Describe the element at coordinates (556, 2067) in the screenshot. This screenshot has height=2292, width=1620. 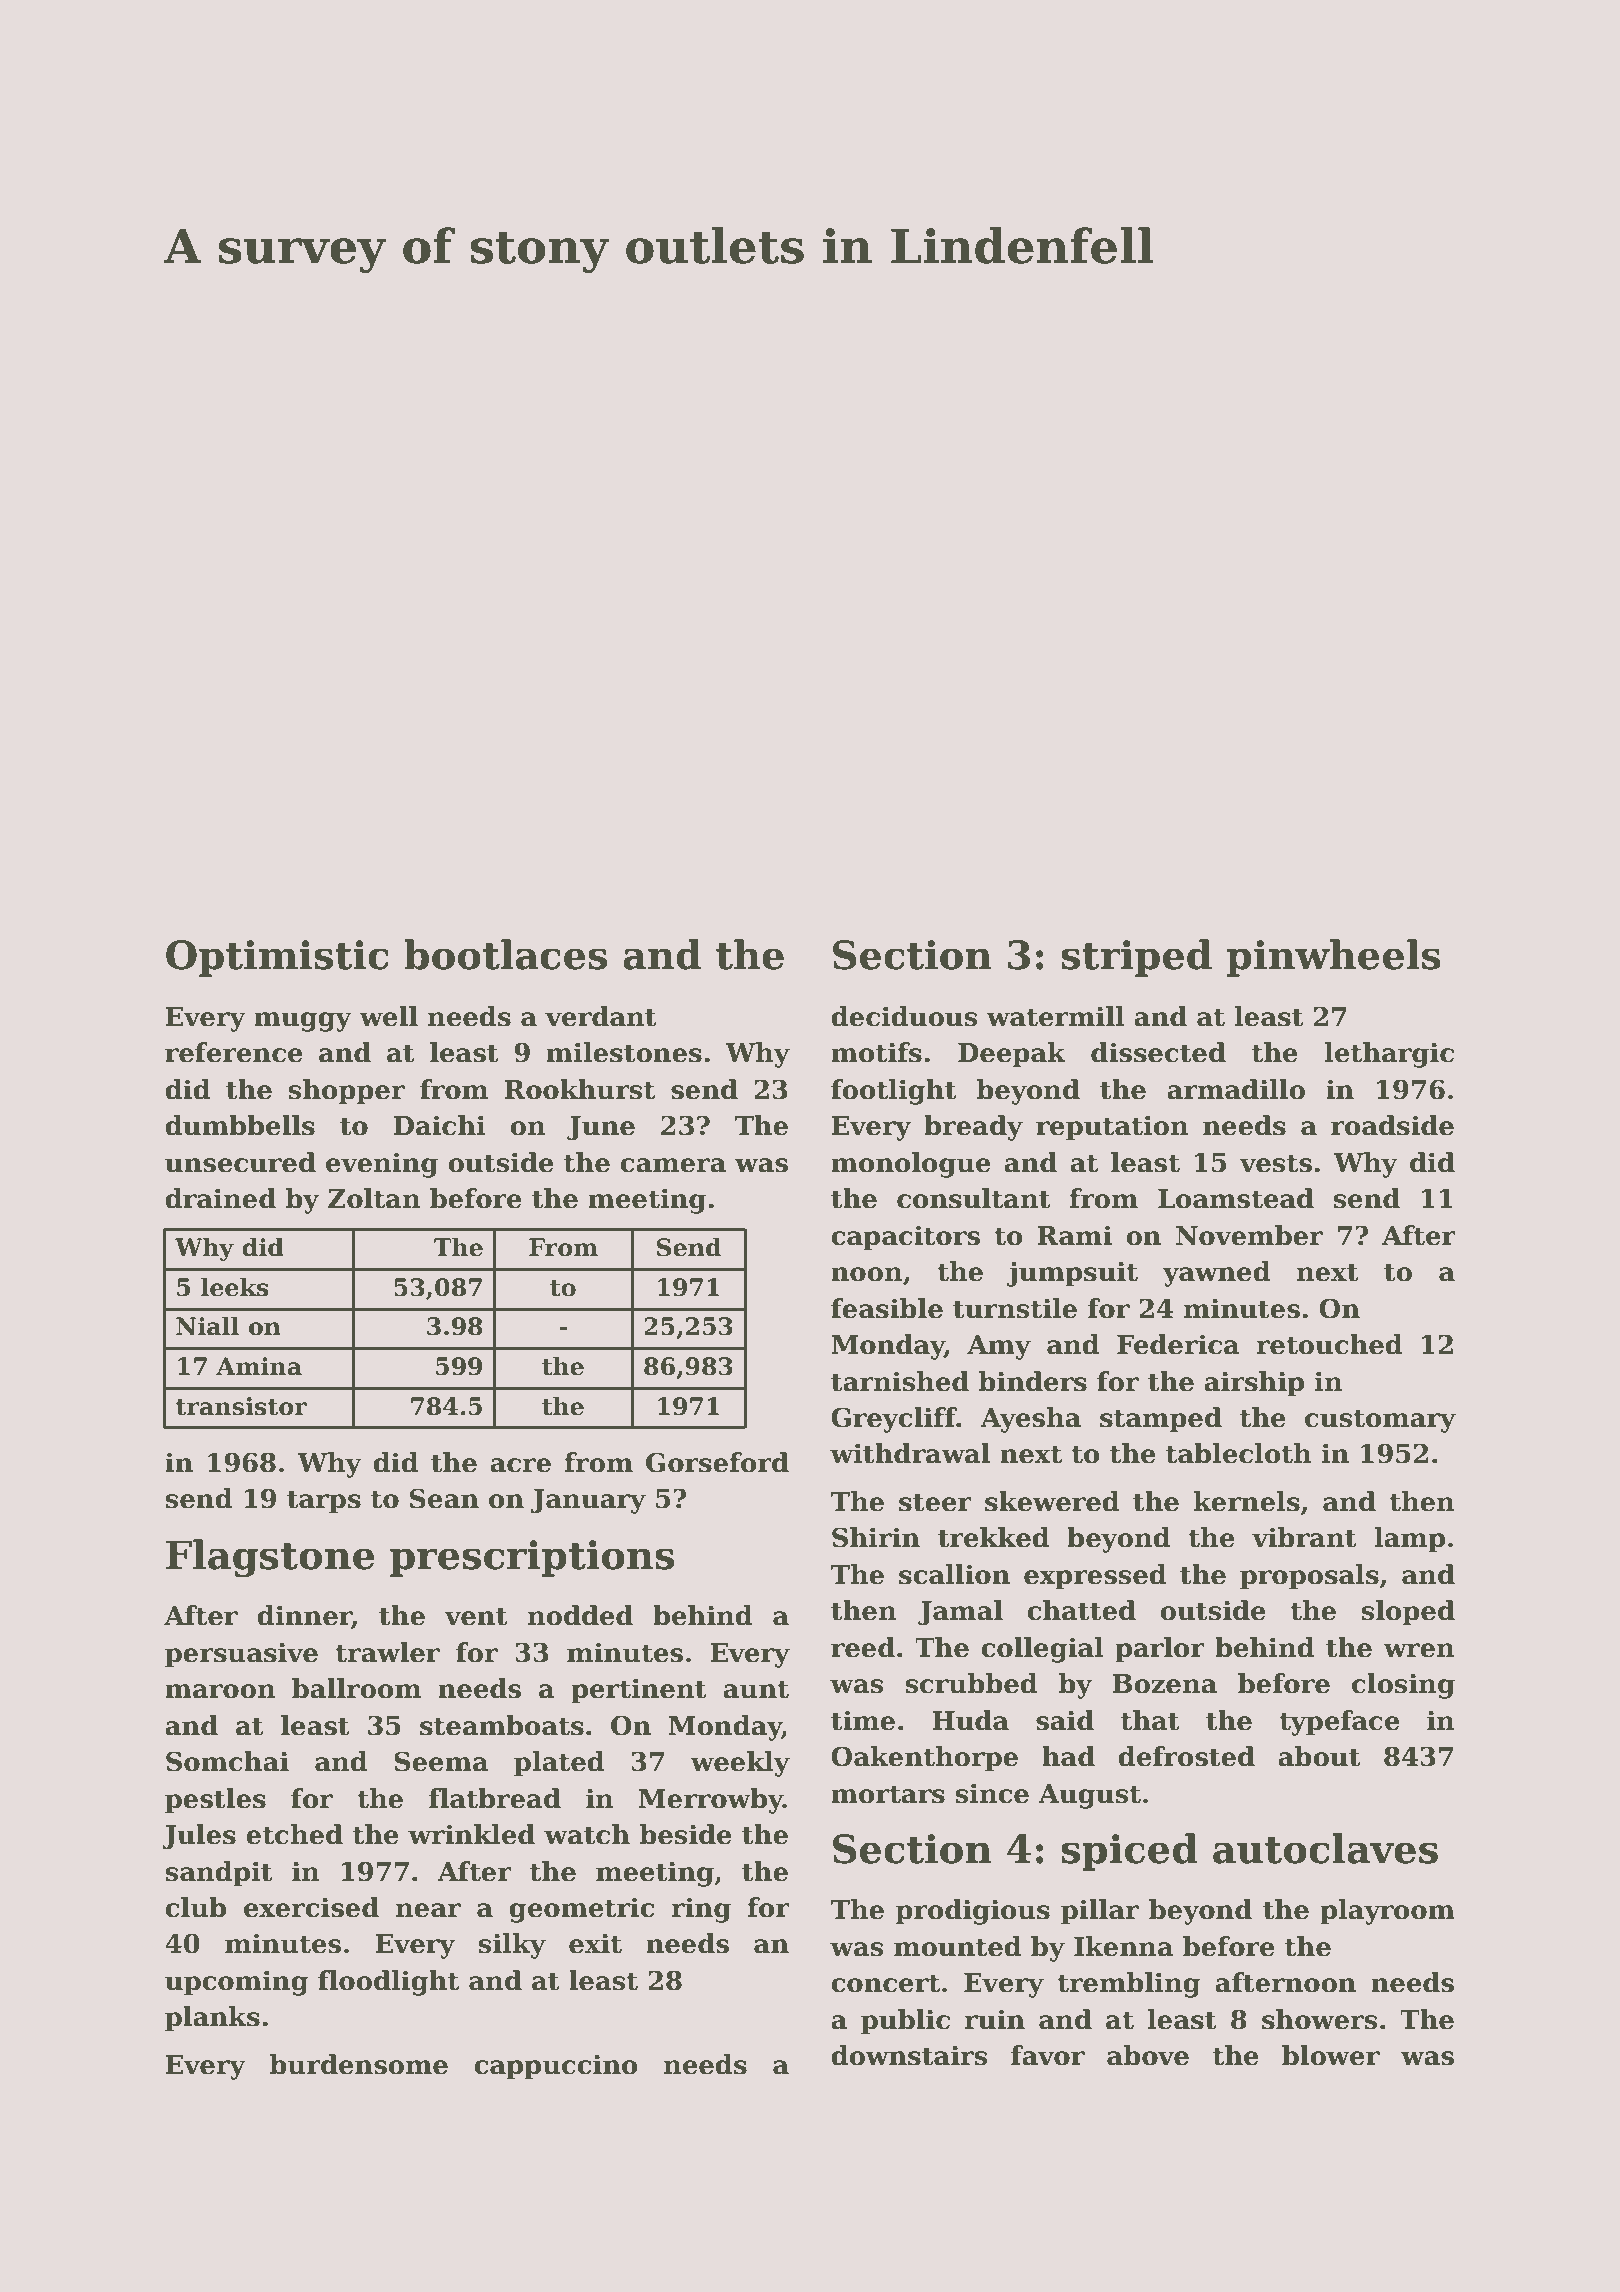
I see `cappuccino` at that location.
